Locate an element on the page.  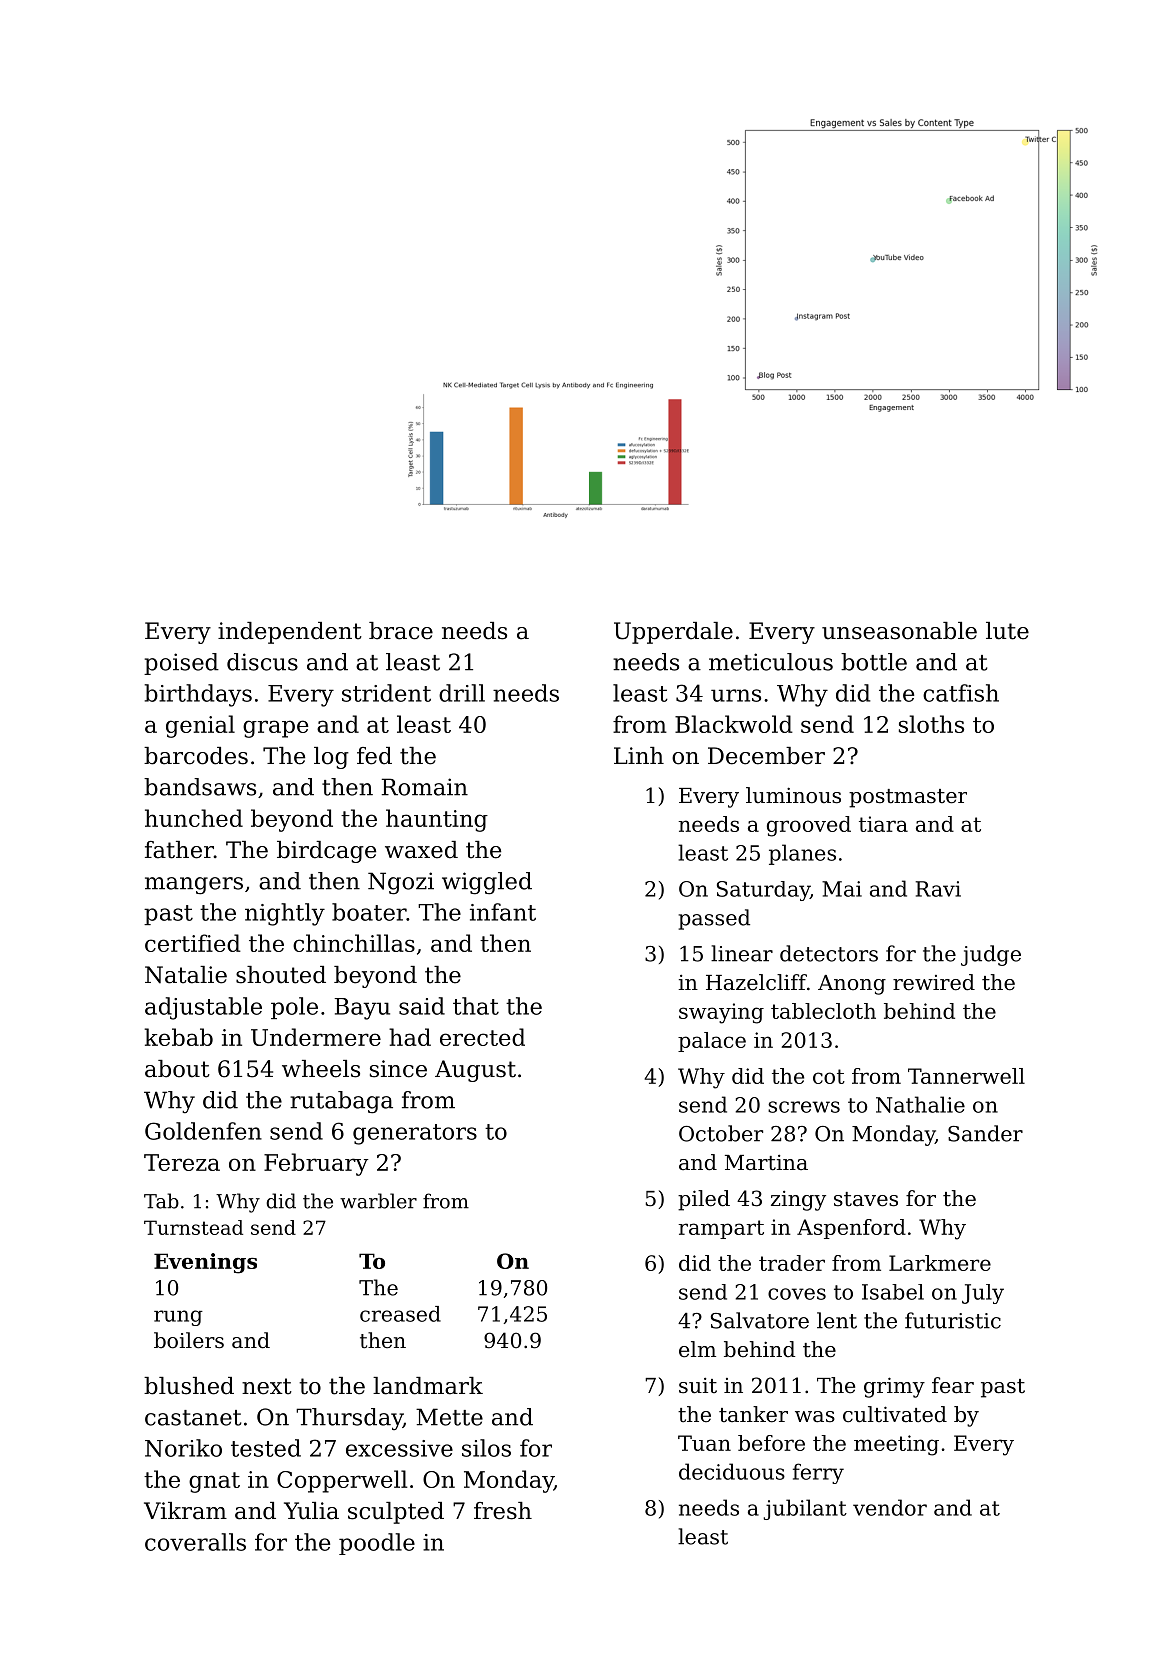
certified is located at coordinates (193, 943).
